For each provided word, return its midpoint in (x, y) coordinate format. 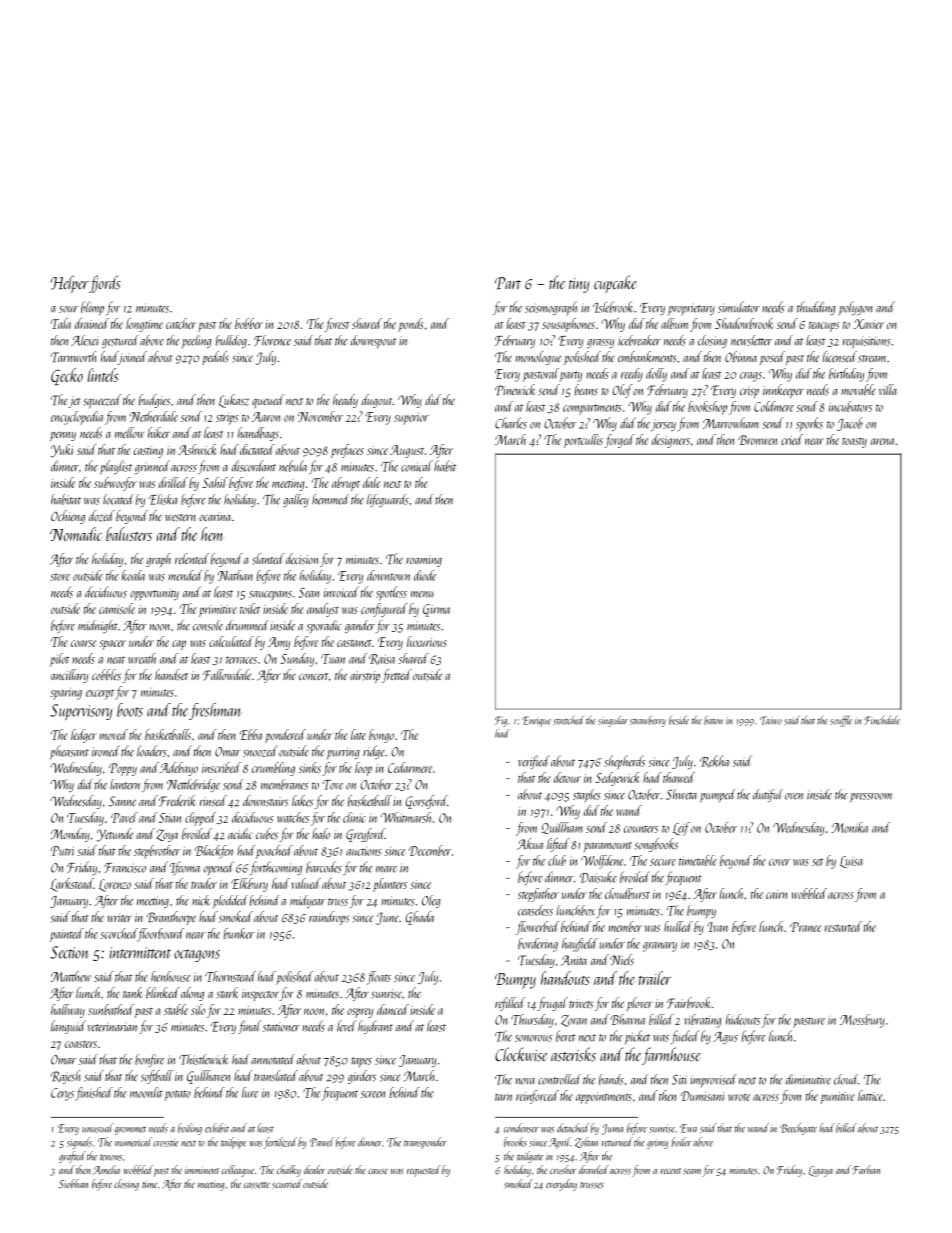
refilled (510, 1004)
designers (671, 441)
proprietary (691, 310)
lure (250, 1092)
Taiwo (771, 720)
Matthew (70, 976)
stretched (568, 720)
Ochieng (68, 517)
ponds (411, 325)
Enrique (536, 721)
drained (92, 323)
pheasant (69, 752)
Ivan (717, 927)
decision (302, 559)
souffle (841, 721)
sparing (66, 693)
